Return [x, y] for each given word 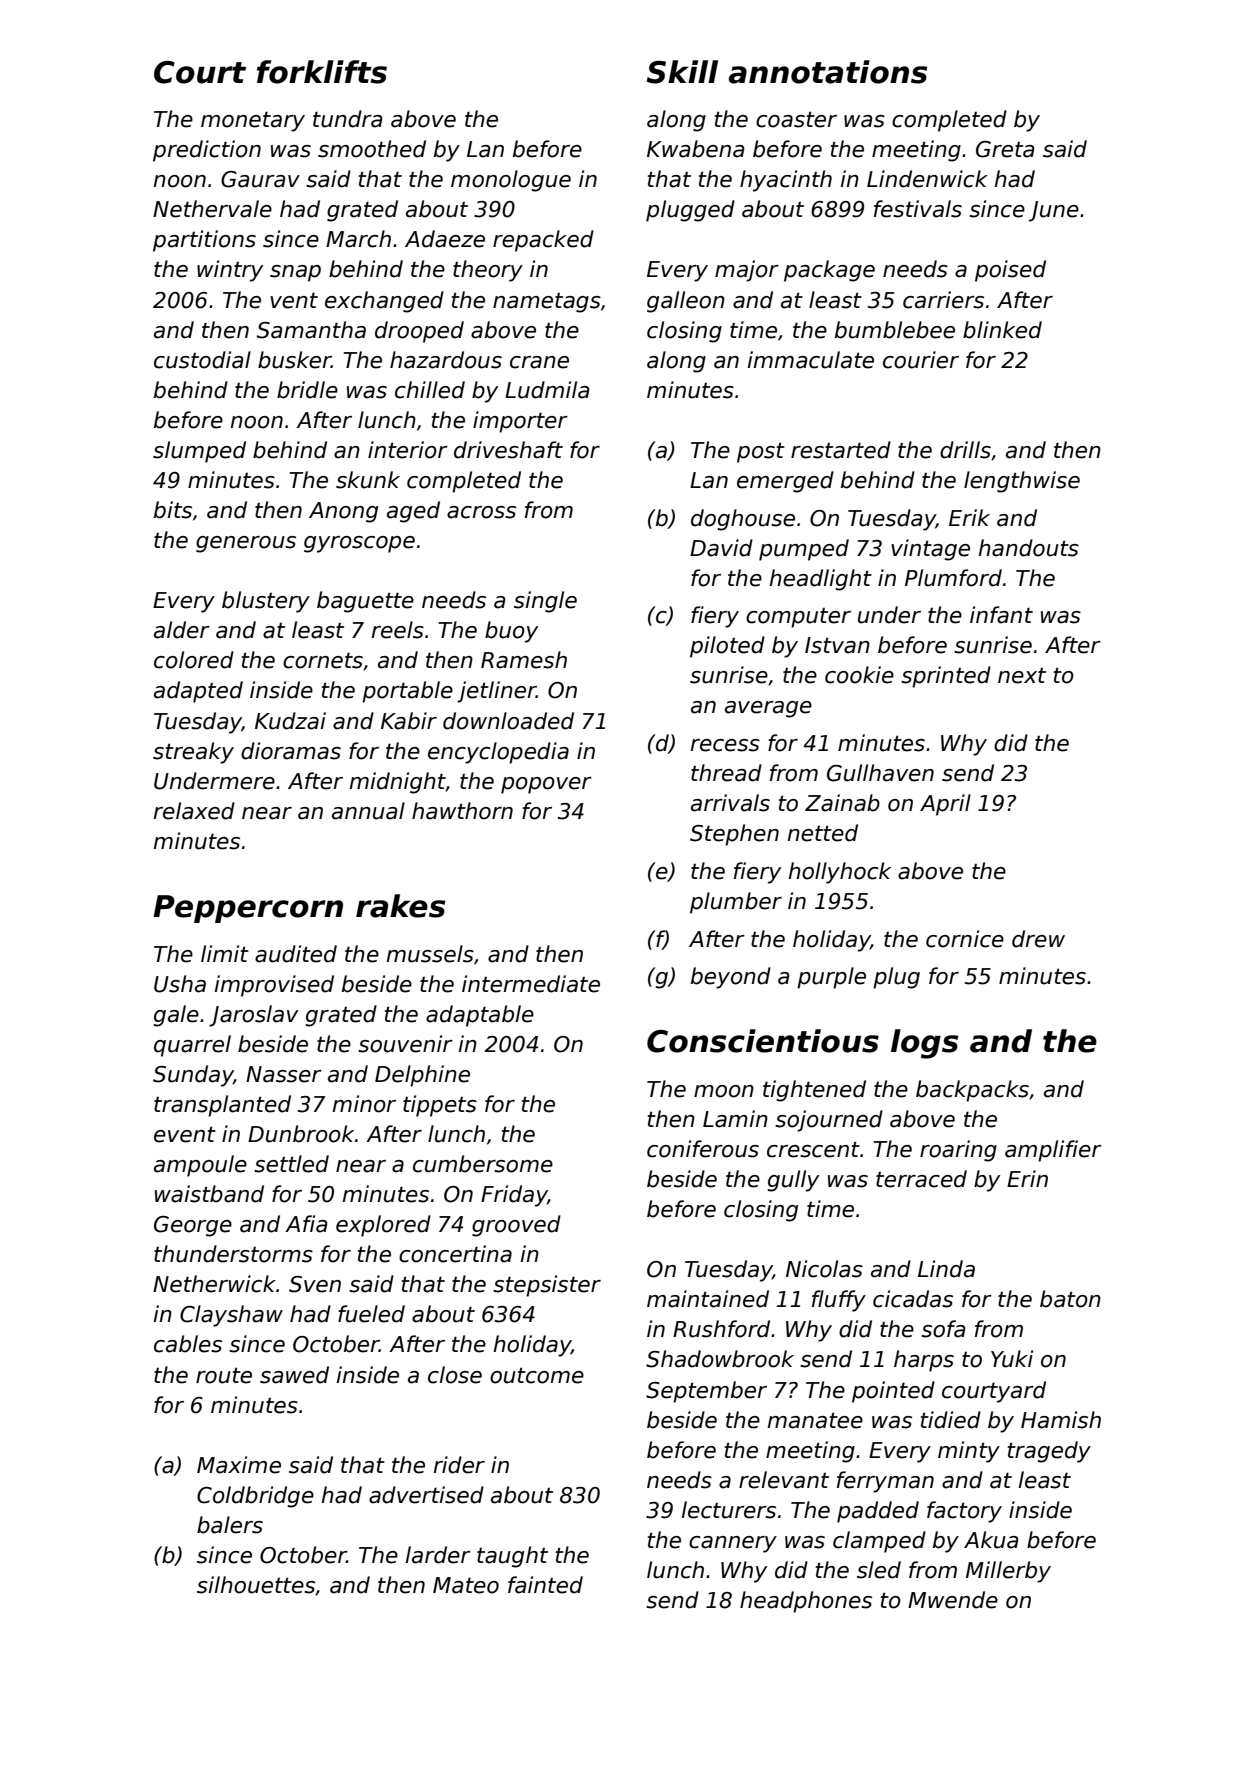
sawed [294, 1375]
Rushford [721, 1329]
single [545, 602]
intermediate [531, 984]
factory [964, 1512]
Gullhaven [880, 773]
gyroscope [359, 544]
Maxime [239, 1465]
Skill [682, 72]
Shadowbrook [720, 1359]
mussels [430, 954]
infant [1001, 615]
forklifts [322, 72]
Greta [1005, 149]
